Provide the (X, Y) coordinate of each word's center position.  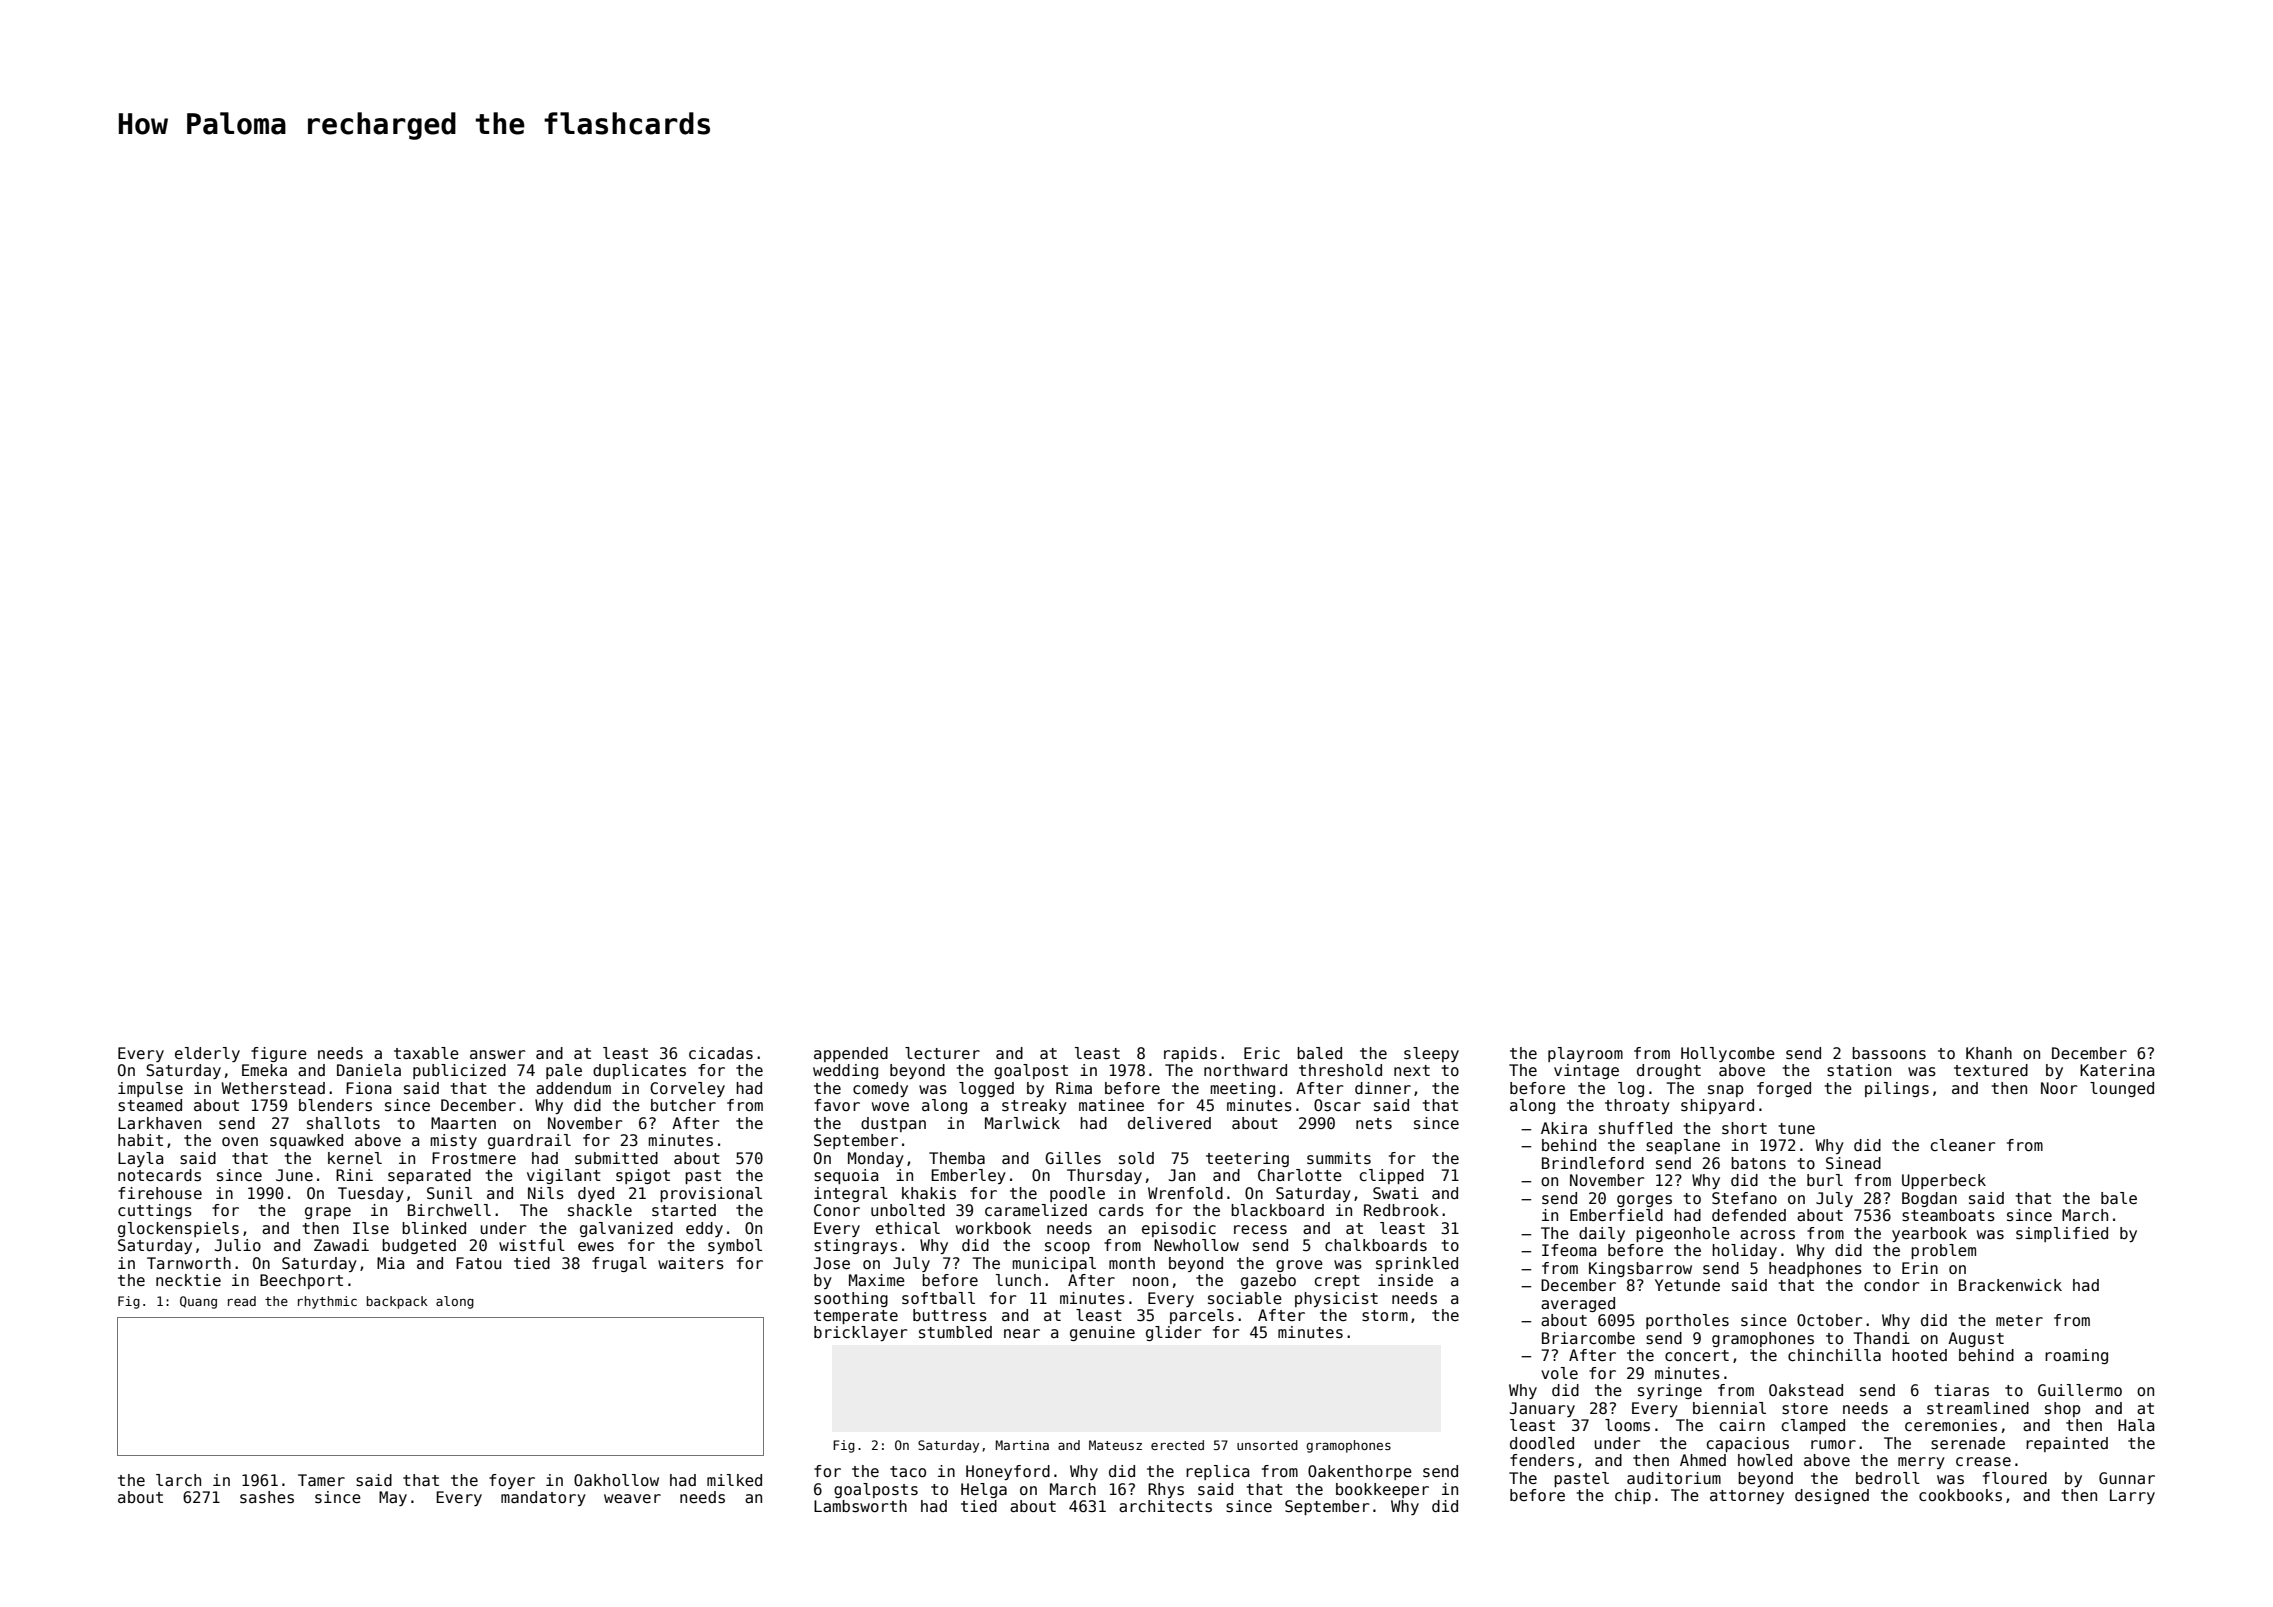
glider (1174, 1333)
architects (1165, 1506)
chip (1633, 1496)
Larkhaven (159, 1123)
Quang (198, 1302)
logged (986, 1089)
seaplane (1683, 1146)
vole (1559, 1373)
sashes (267, 1497)
